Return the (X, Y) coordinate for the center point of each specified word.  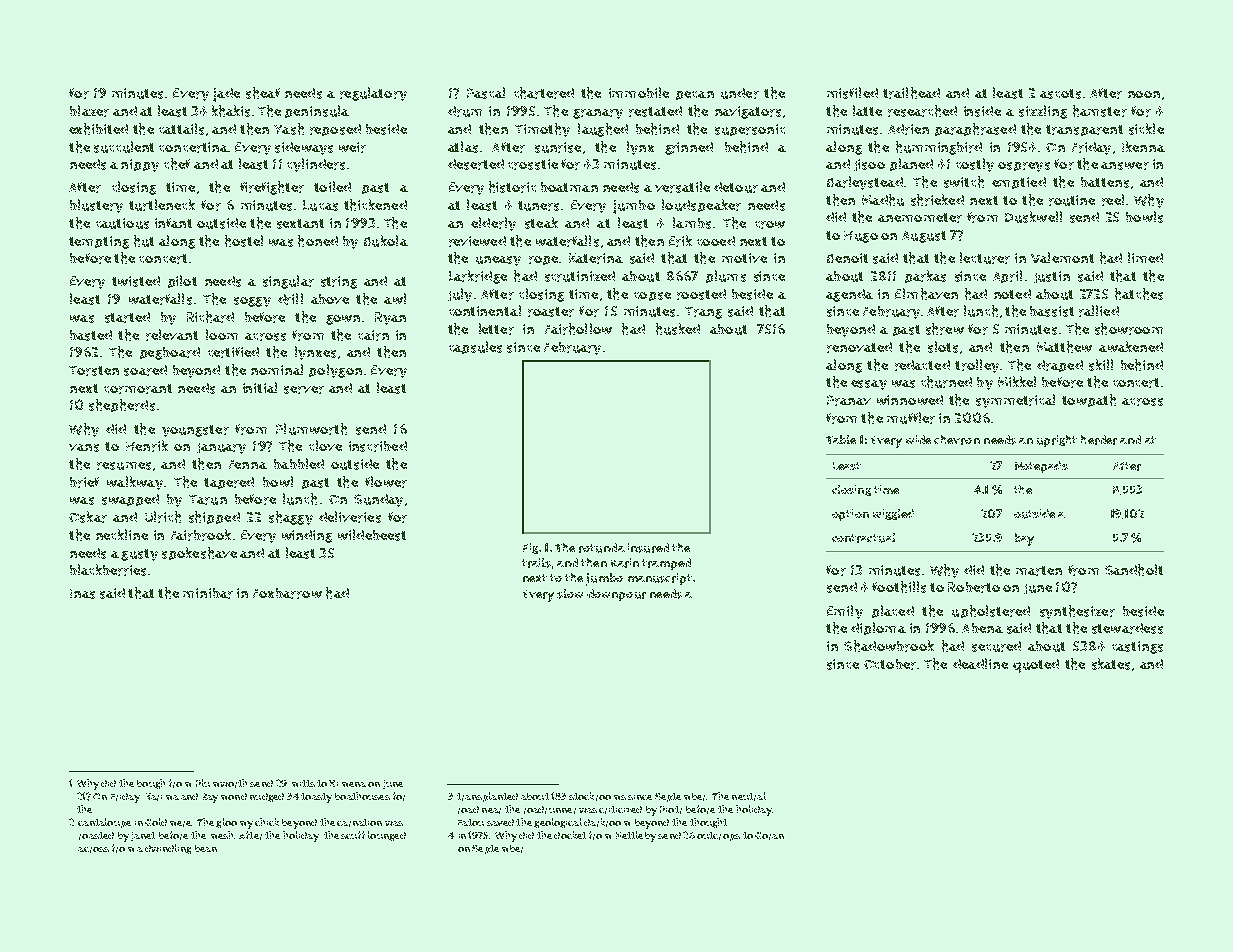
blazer (89, 111)
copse (652, 296)
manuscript (660, 579)
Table (841, 439)
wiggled (893, 514)
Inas (82, 594)
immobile (639, 92)
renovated (859, 347)
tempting (99, 242)
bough (151, 784)
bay (1024, 539)
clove (325, 445)
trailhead (911, 93)
